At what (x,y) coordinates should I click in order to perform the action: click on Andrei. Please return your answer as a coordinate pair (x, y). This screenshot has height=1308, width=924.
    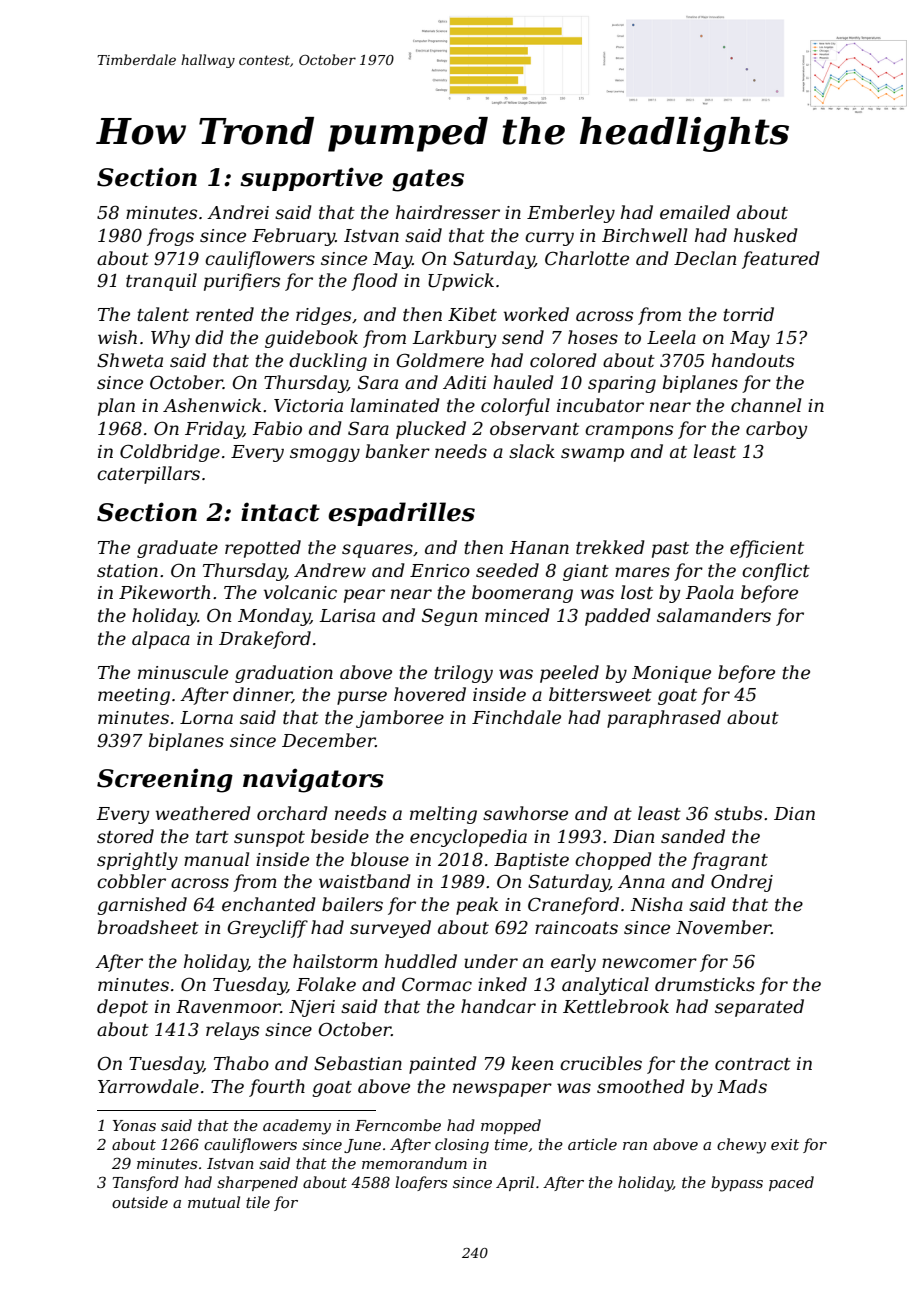
    Looking at the image, I should click on (238, 212).
